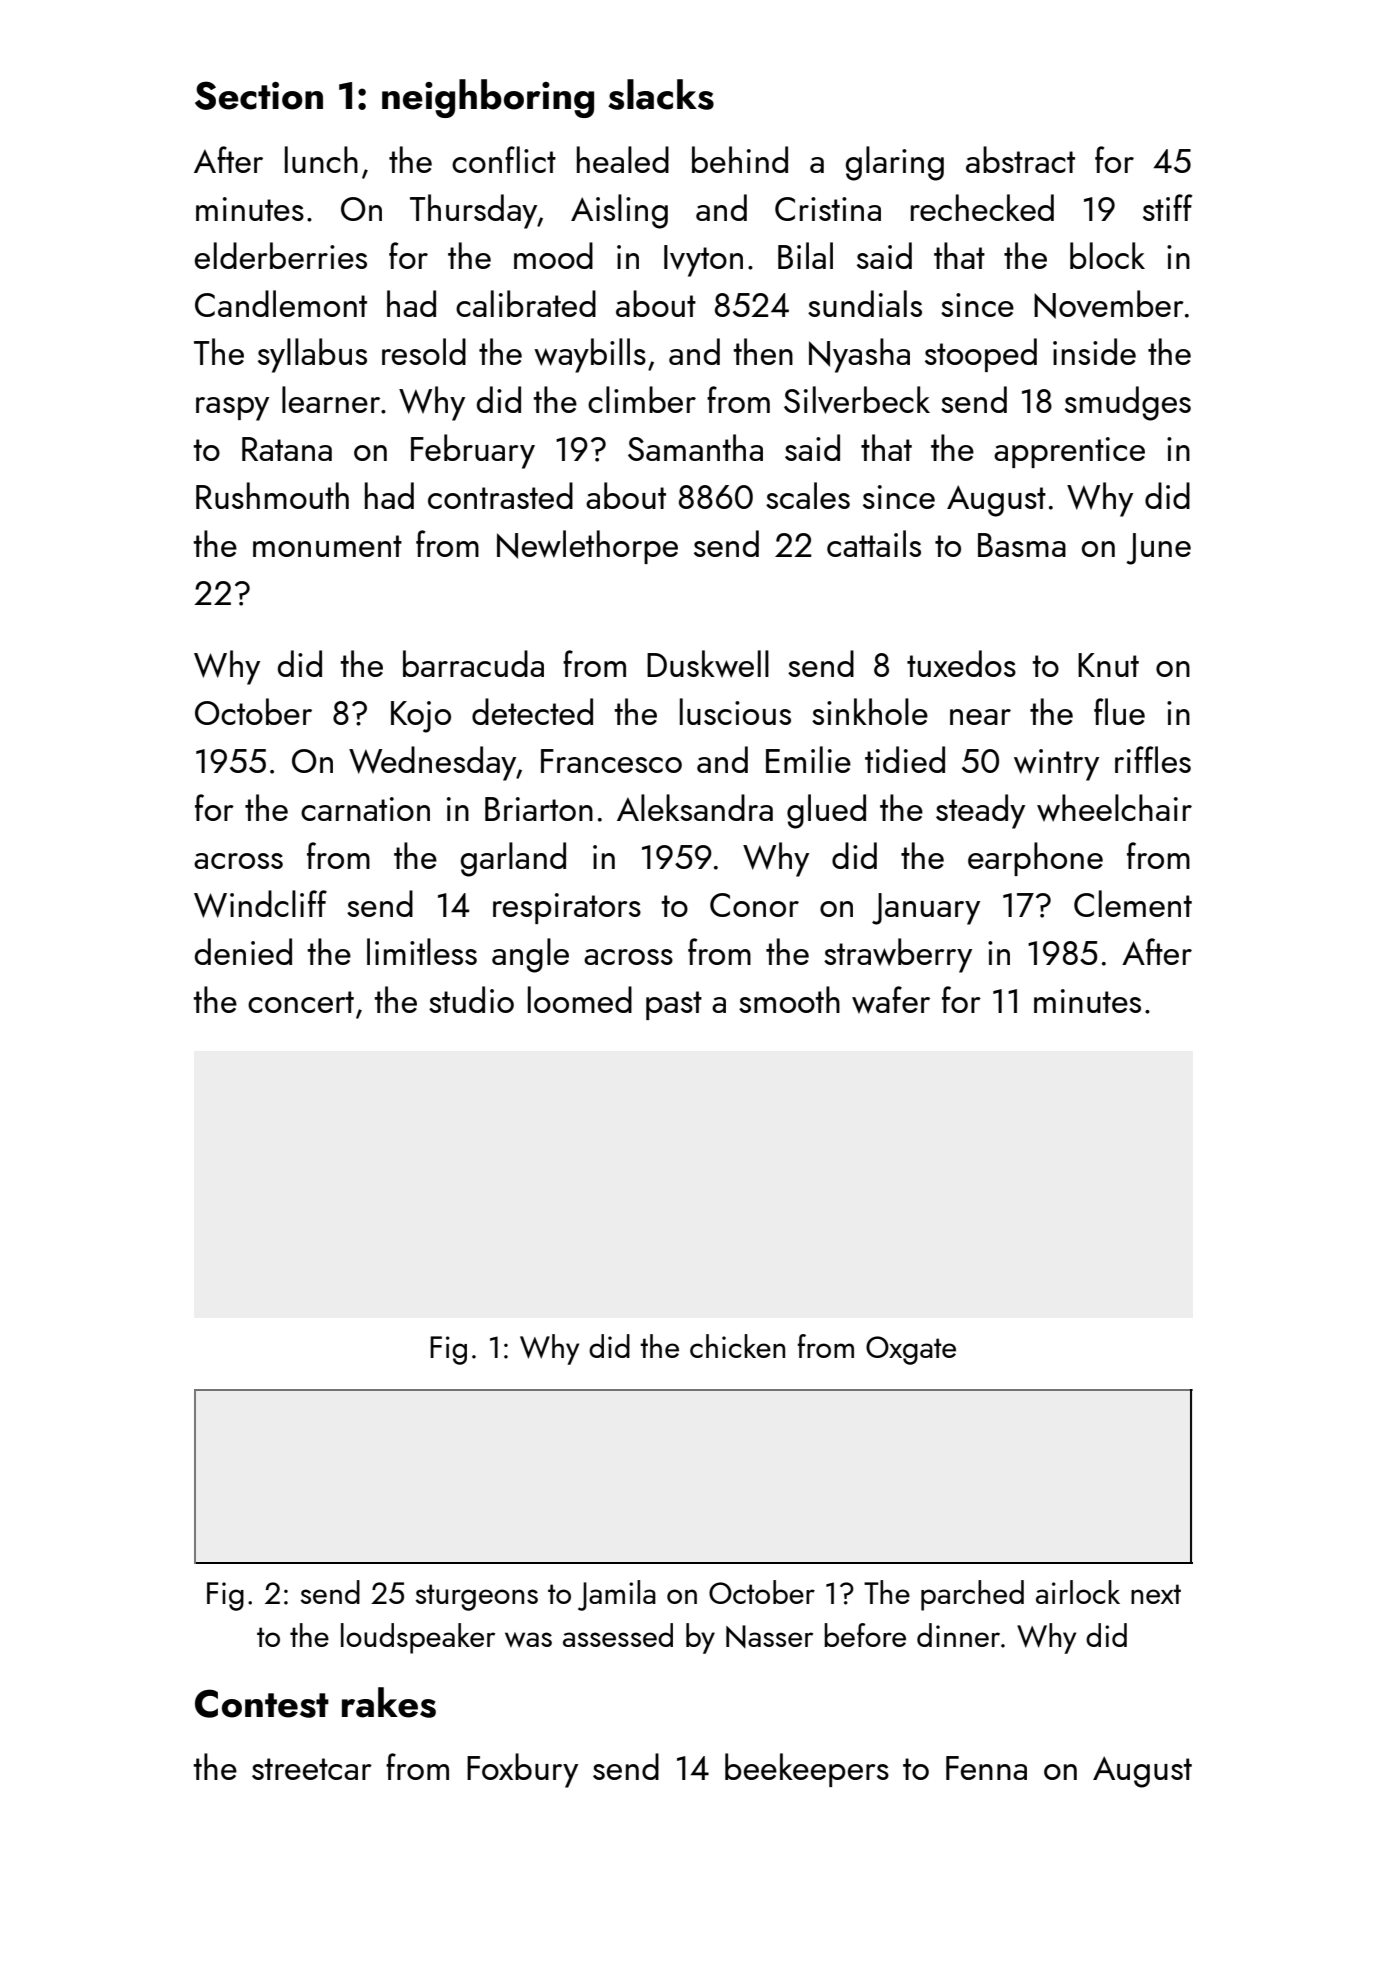 This page has width=1386, height=1969. Describe the element at coordinates (522, 1770) in the page. I see `Foxbury` at that location.
